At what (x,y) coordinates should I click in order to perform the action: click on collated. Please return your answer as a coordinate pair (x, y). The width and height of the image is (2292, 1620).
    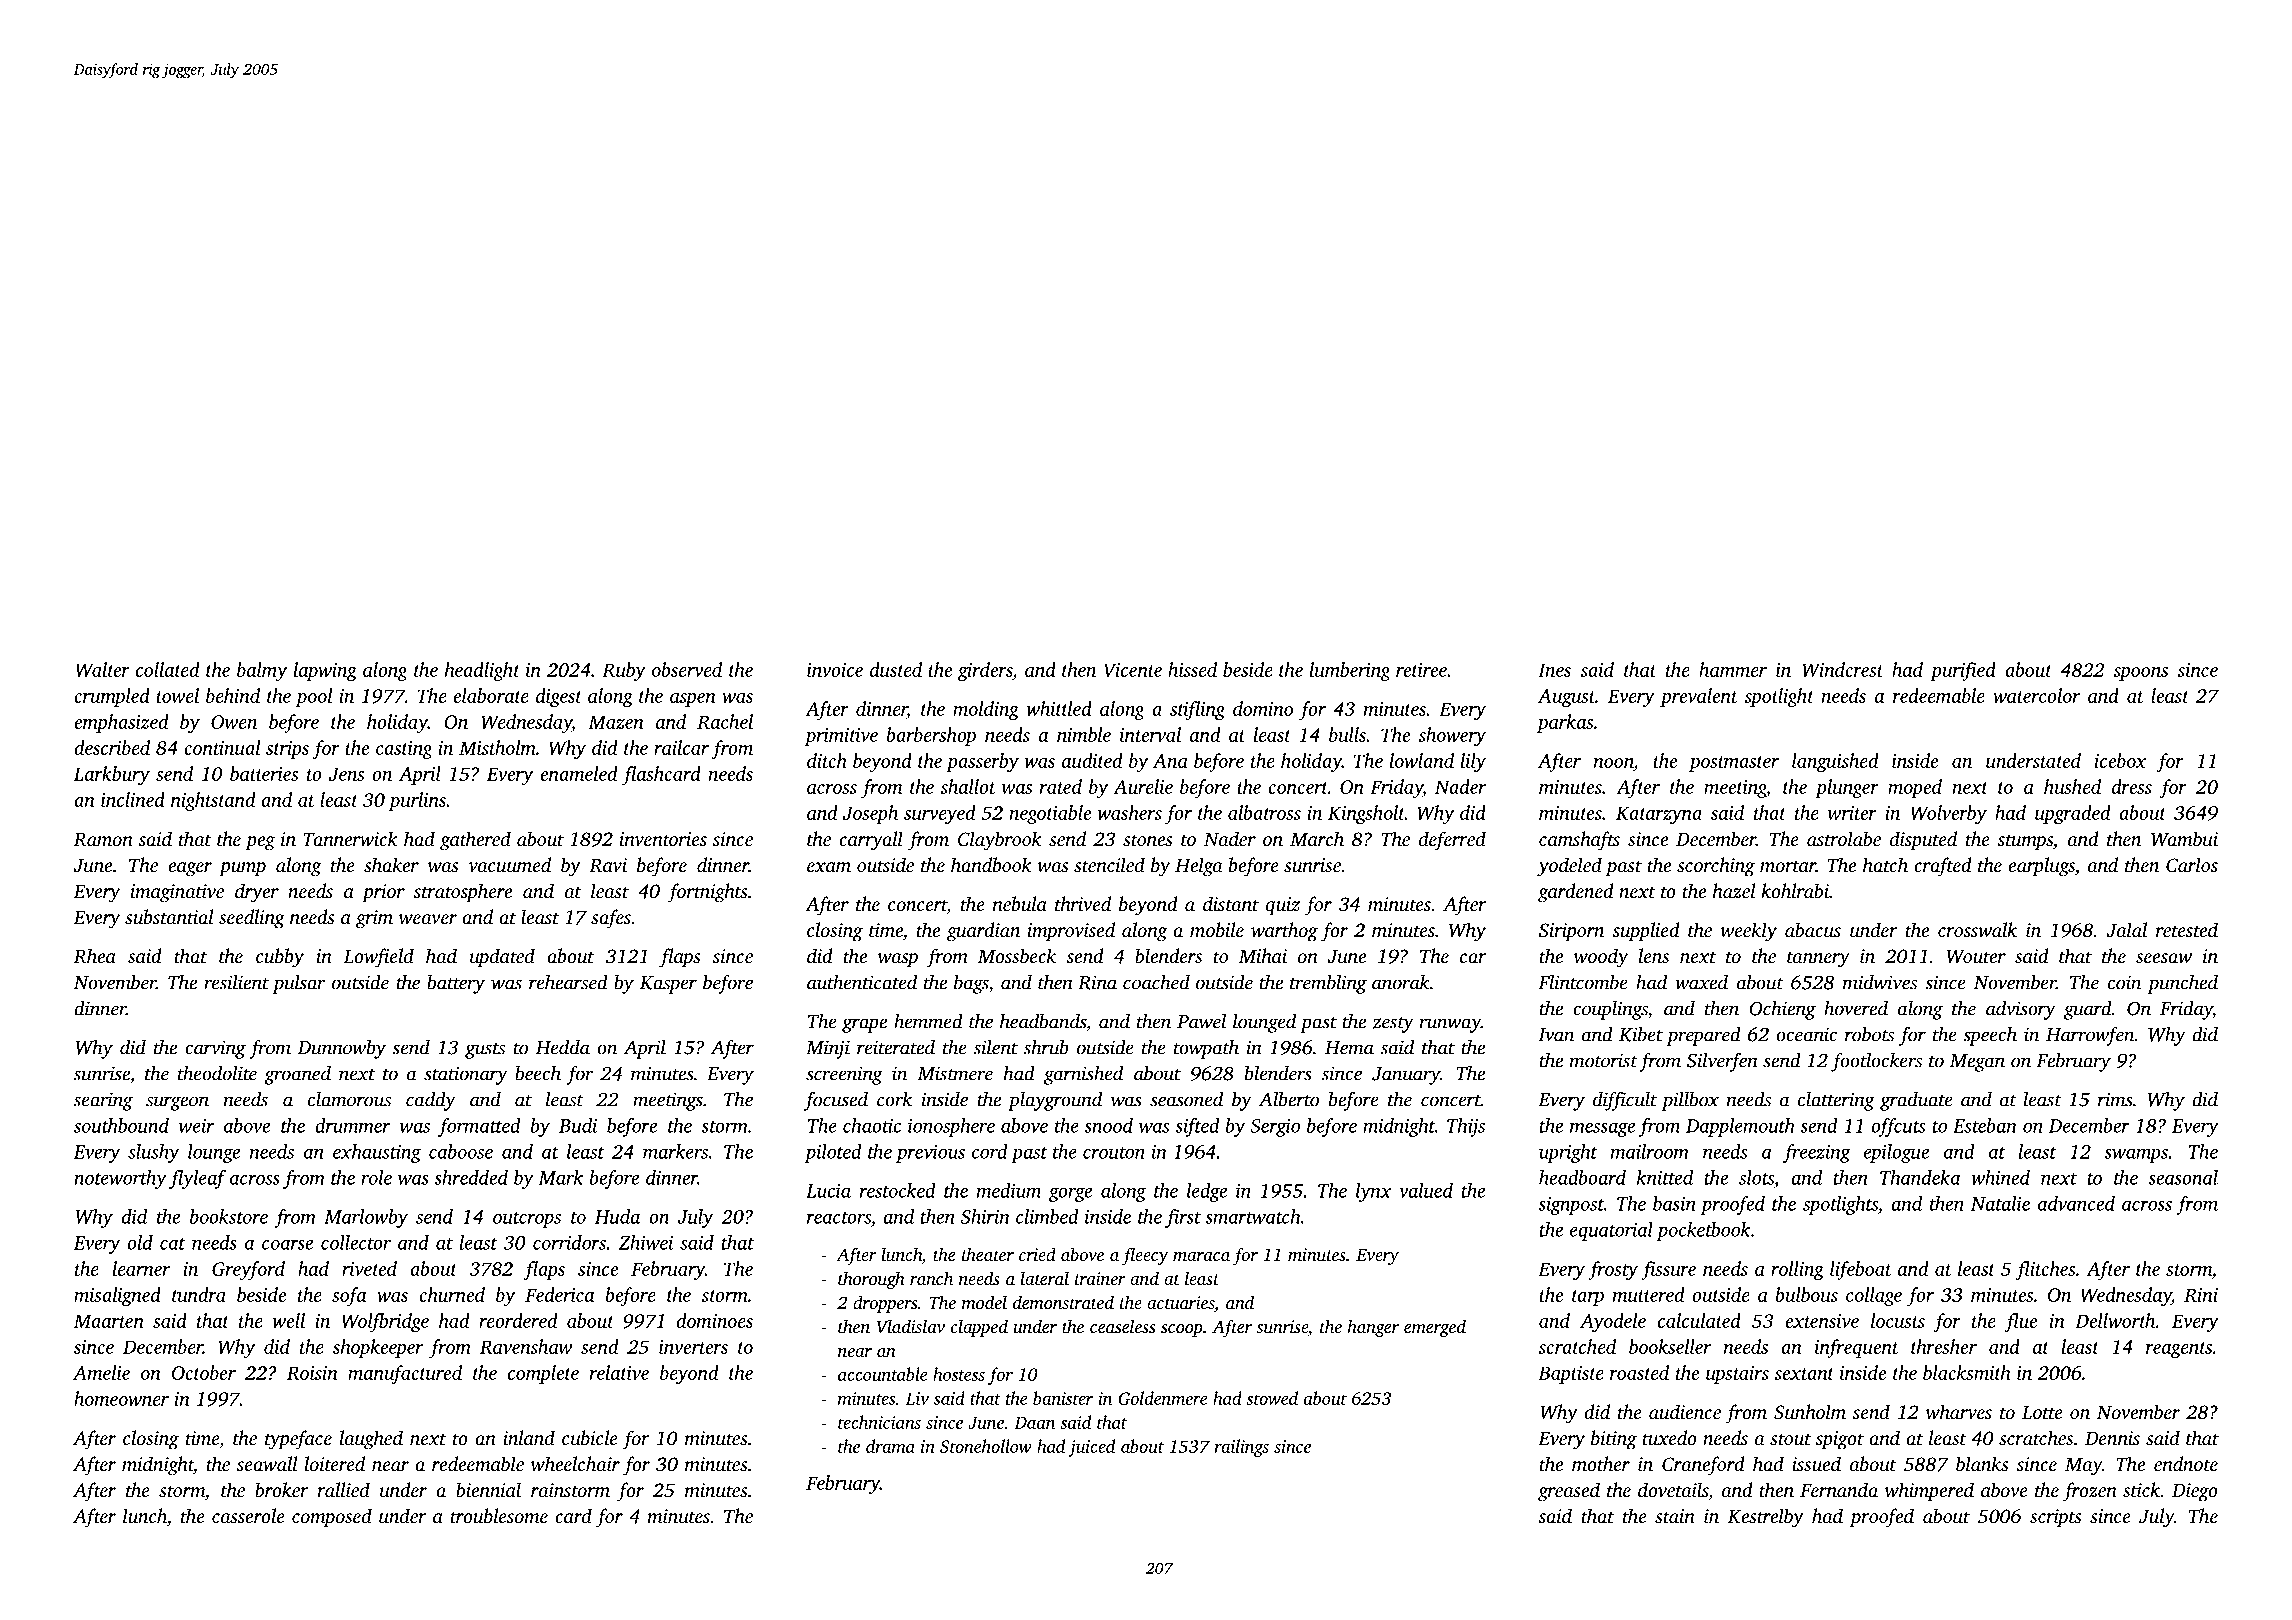
    Looking at the image, I should click on (168, 669).
